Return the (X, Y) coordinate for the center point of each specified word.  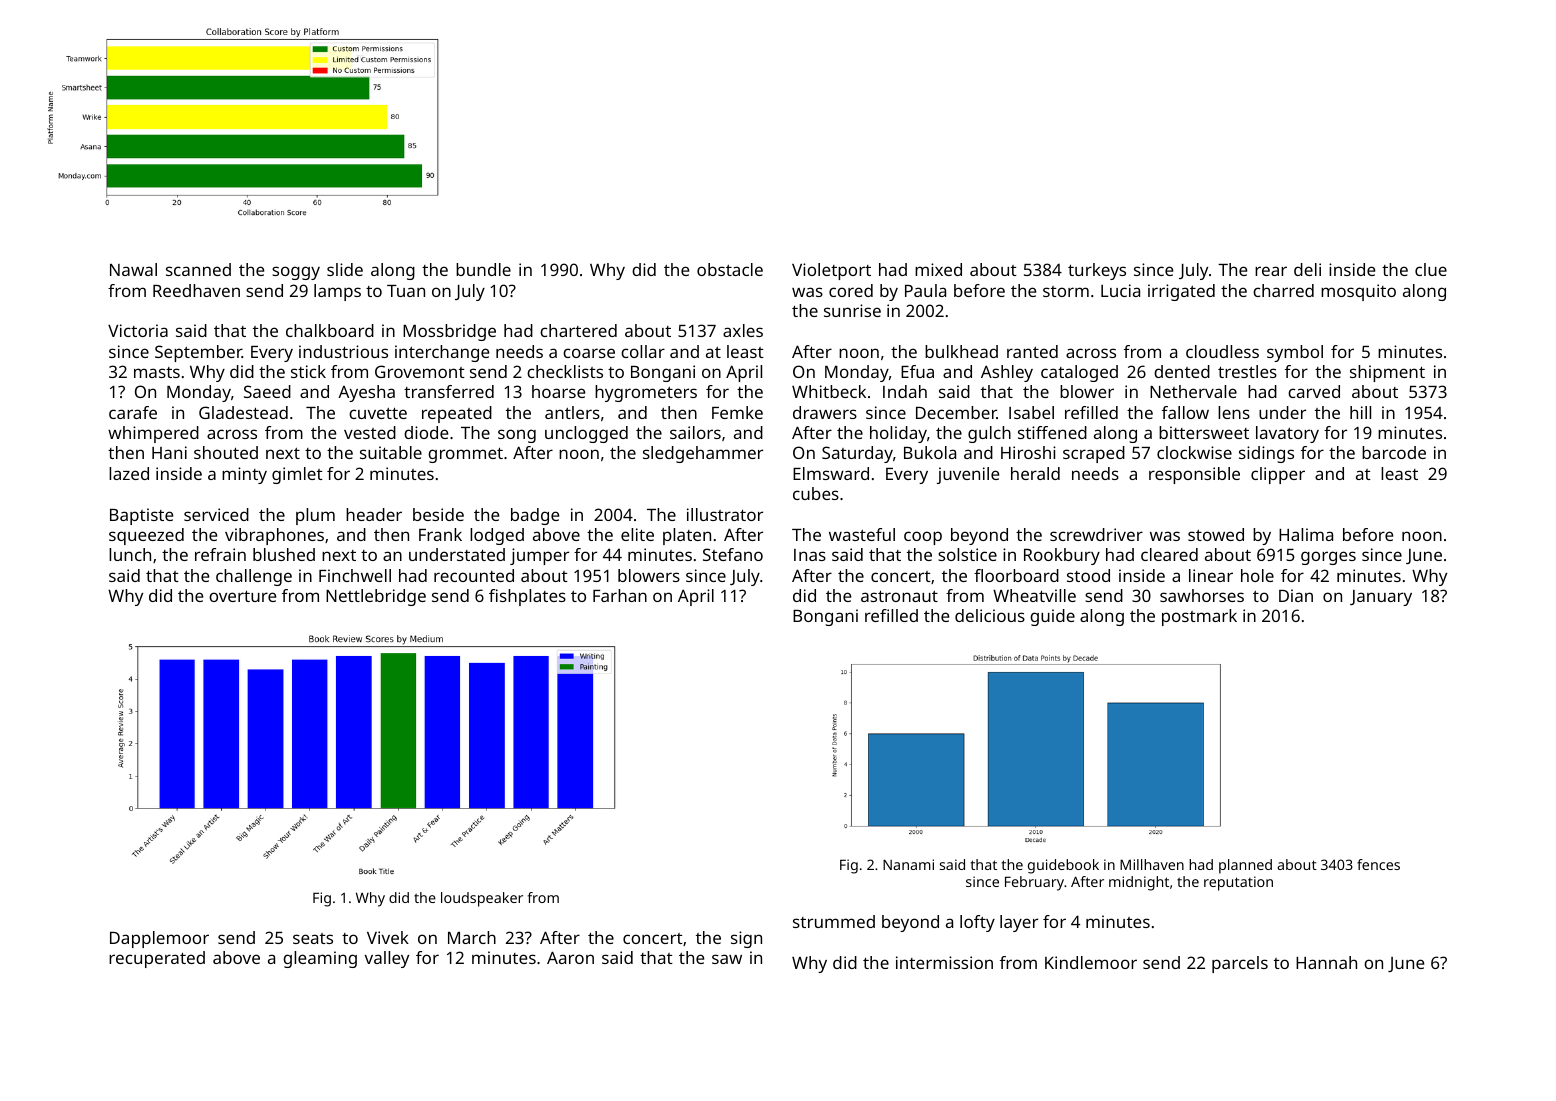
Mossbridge (449, 332)
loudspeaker (482, 899)
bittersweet (1204, 432)
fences (1378, 864)
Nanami (908, 864)
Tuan (406, 291)
